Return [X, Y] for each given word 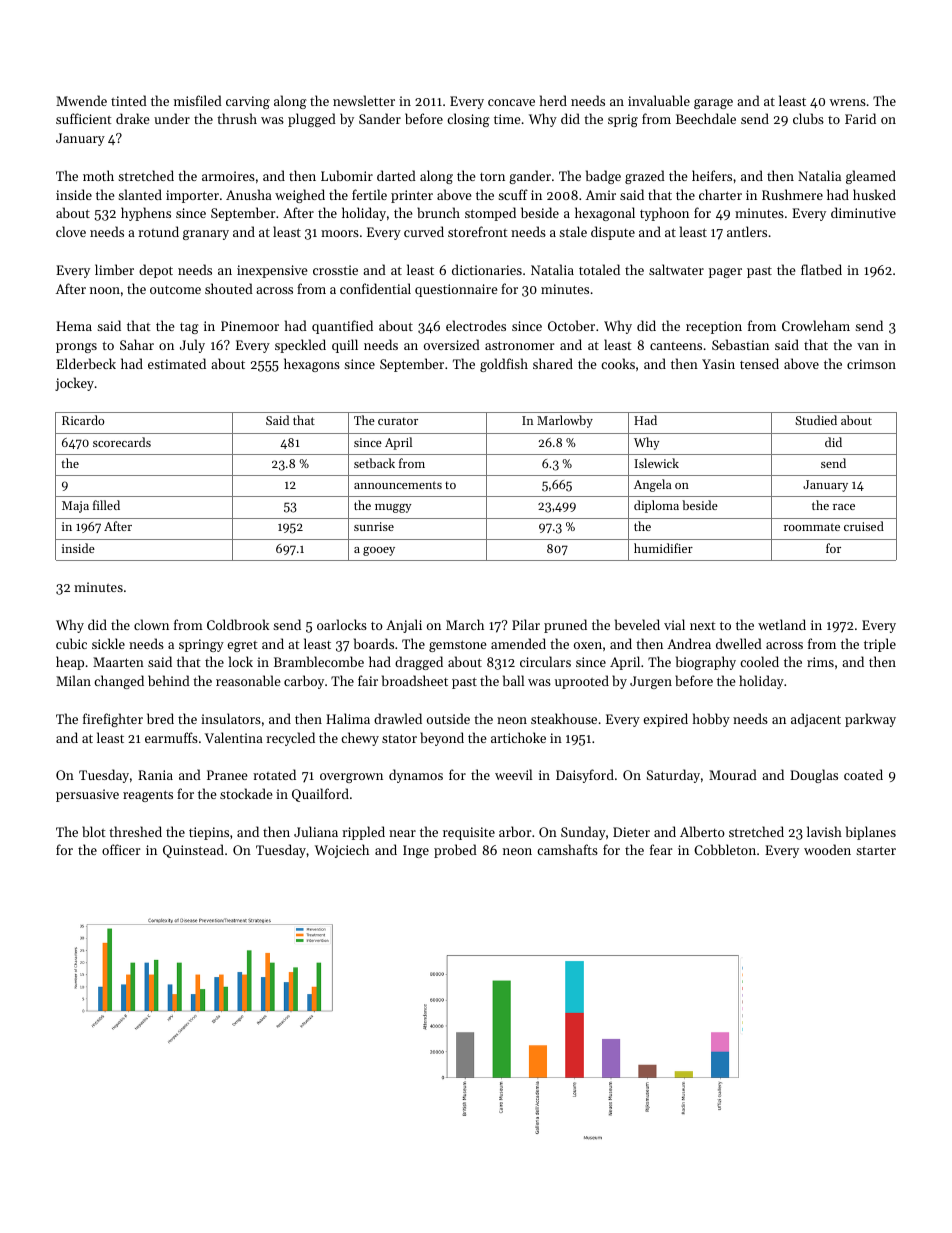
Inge [416, 851]
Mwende [81, 100]
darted [396, 175]
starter [876, 850]
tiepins [209, 833]
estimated [177, 363]
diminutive [863, 212]
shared [553, 363]
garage [713, 104]
